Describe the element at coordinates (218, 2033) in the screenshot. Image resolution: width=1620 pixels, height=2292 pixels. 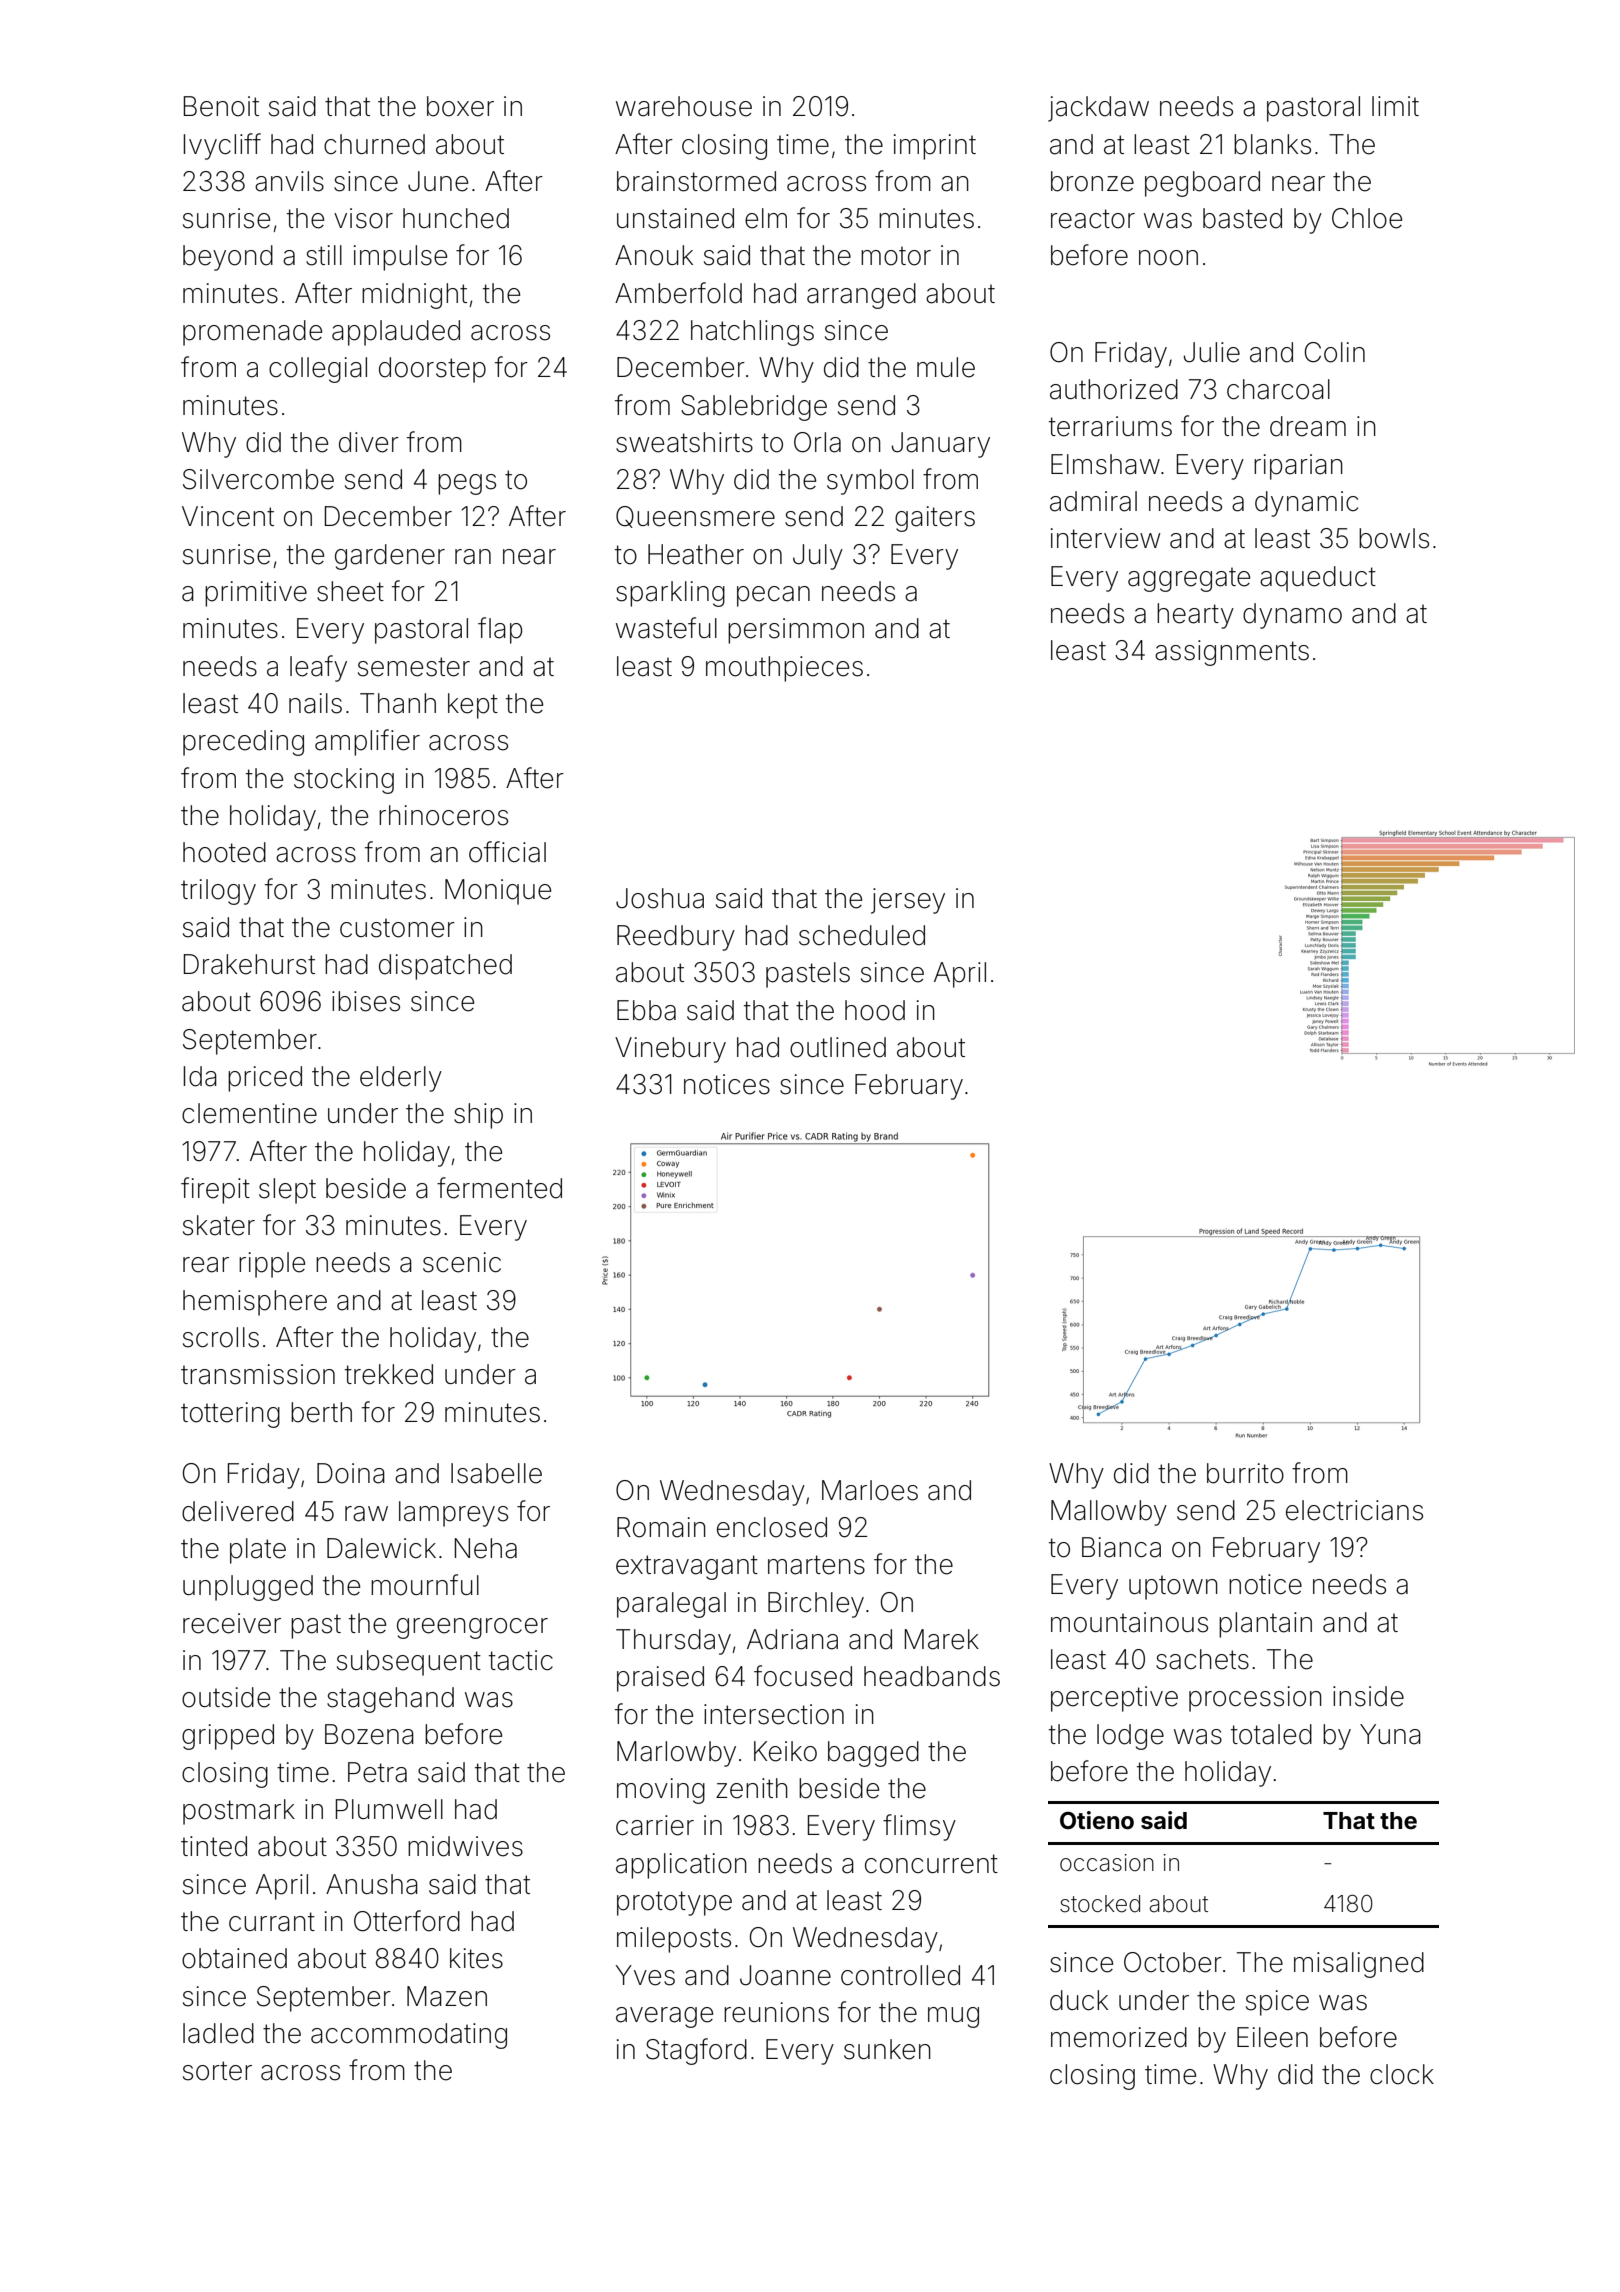
I see `ladled` at that location.
